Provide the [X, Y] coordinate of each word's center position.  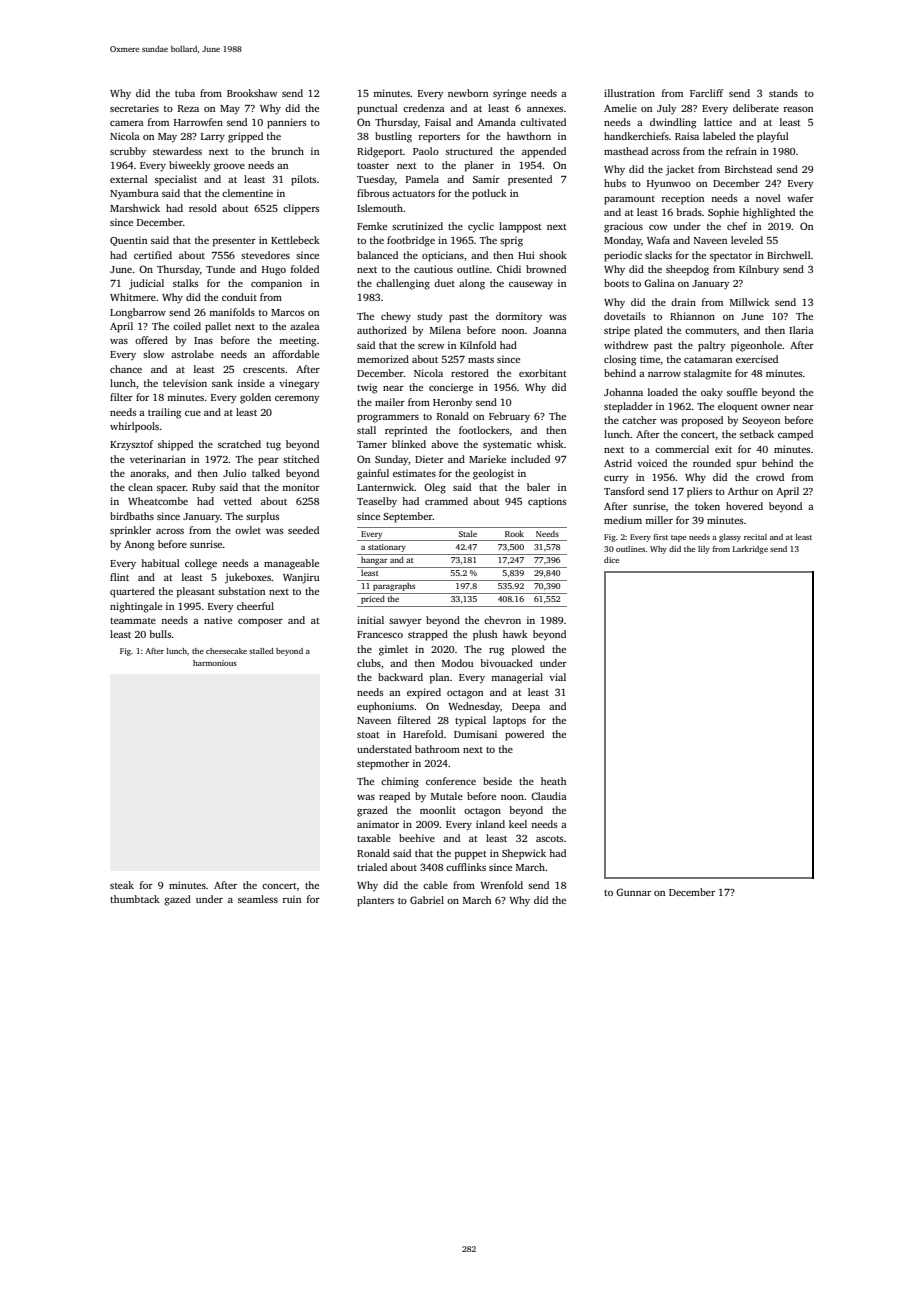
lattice [718, 122]
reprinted [406, 431]
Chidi [509, 269]
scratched [239, 444]
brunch [287, 151]
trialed [372, 867]
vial [557, 677]
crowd [770, 477]
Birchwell [789, 255]
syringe [509, 94]
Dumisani [475, 734]
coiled [187, 326]
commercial [682, 449]
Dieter [429, 459]
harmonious [215, 663]
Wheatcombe [158, 501]
